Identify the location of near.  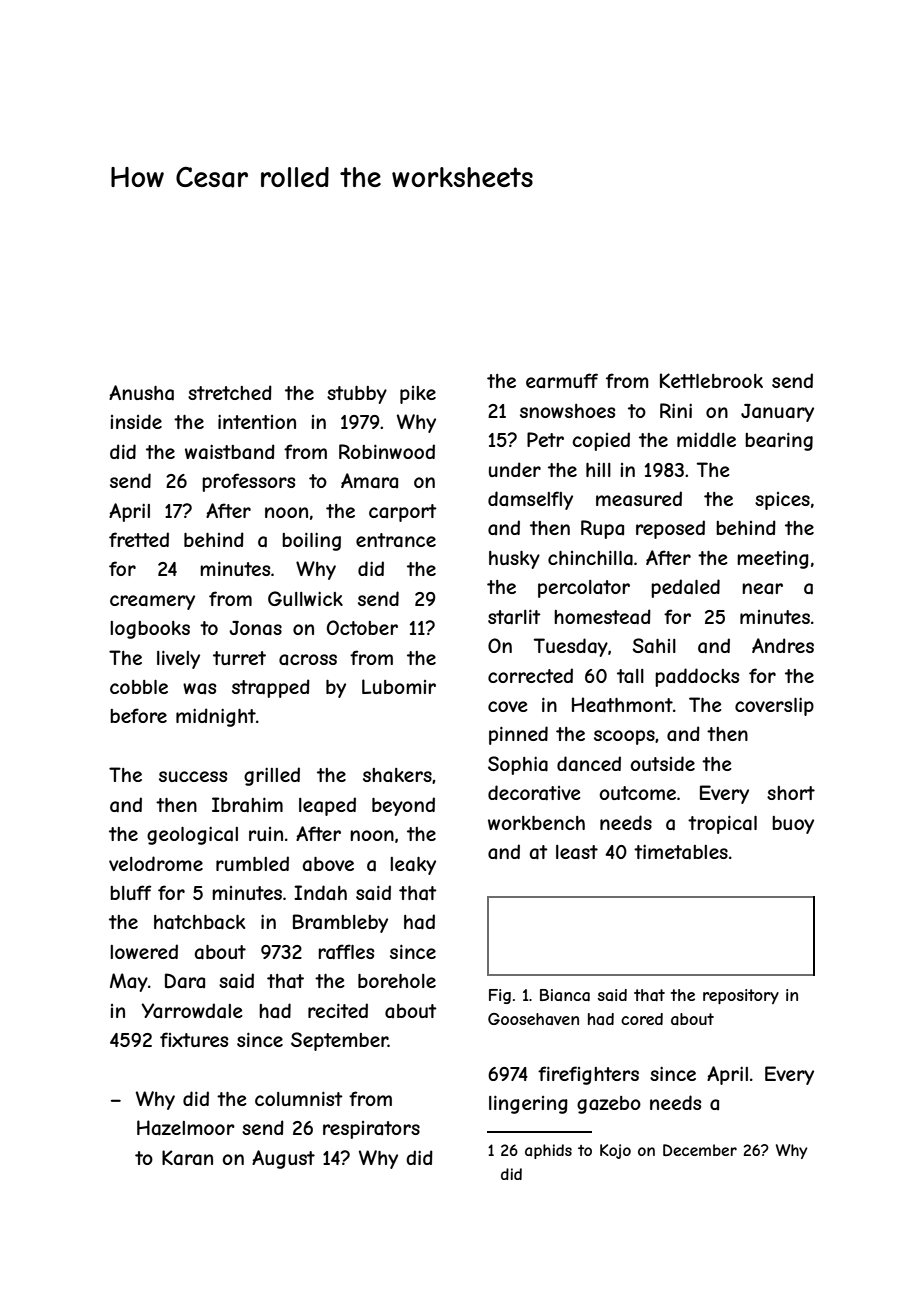
(762, 588).
